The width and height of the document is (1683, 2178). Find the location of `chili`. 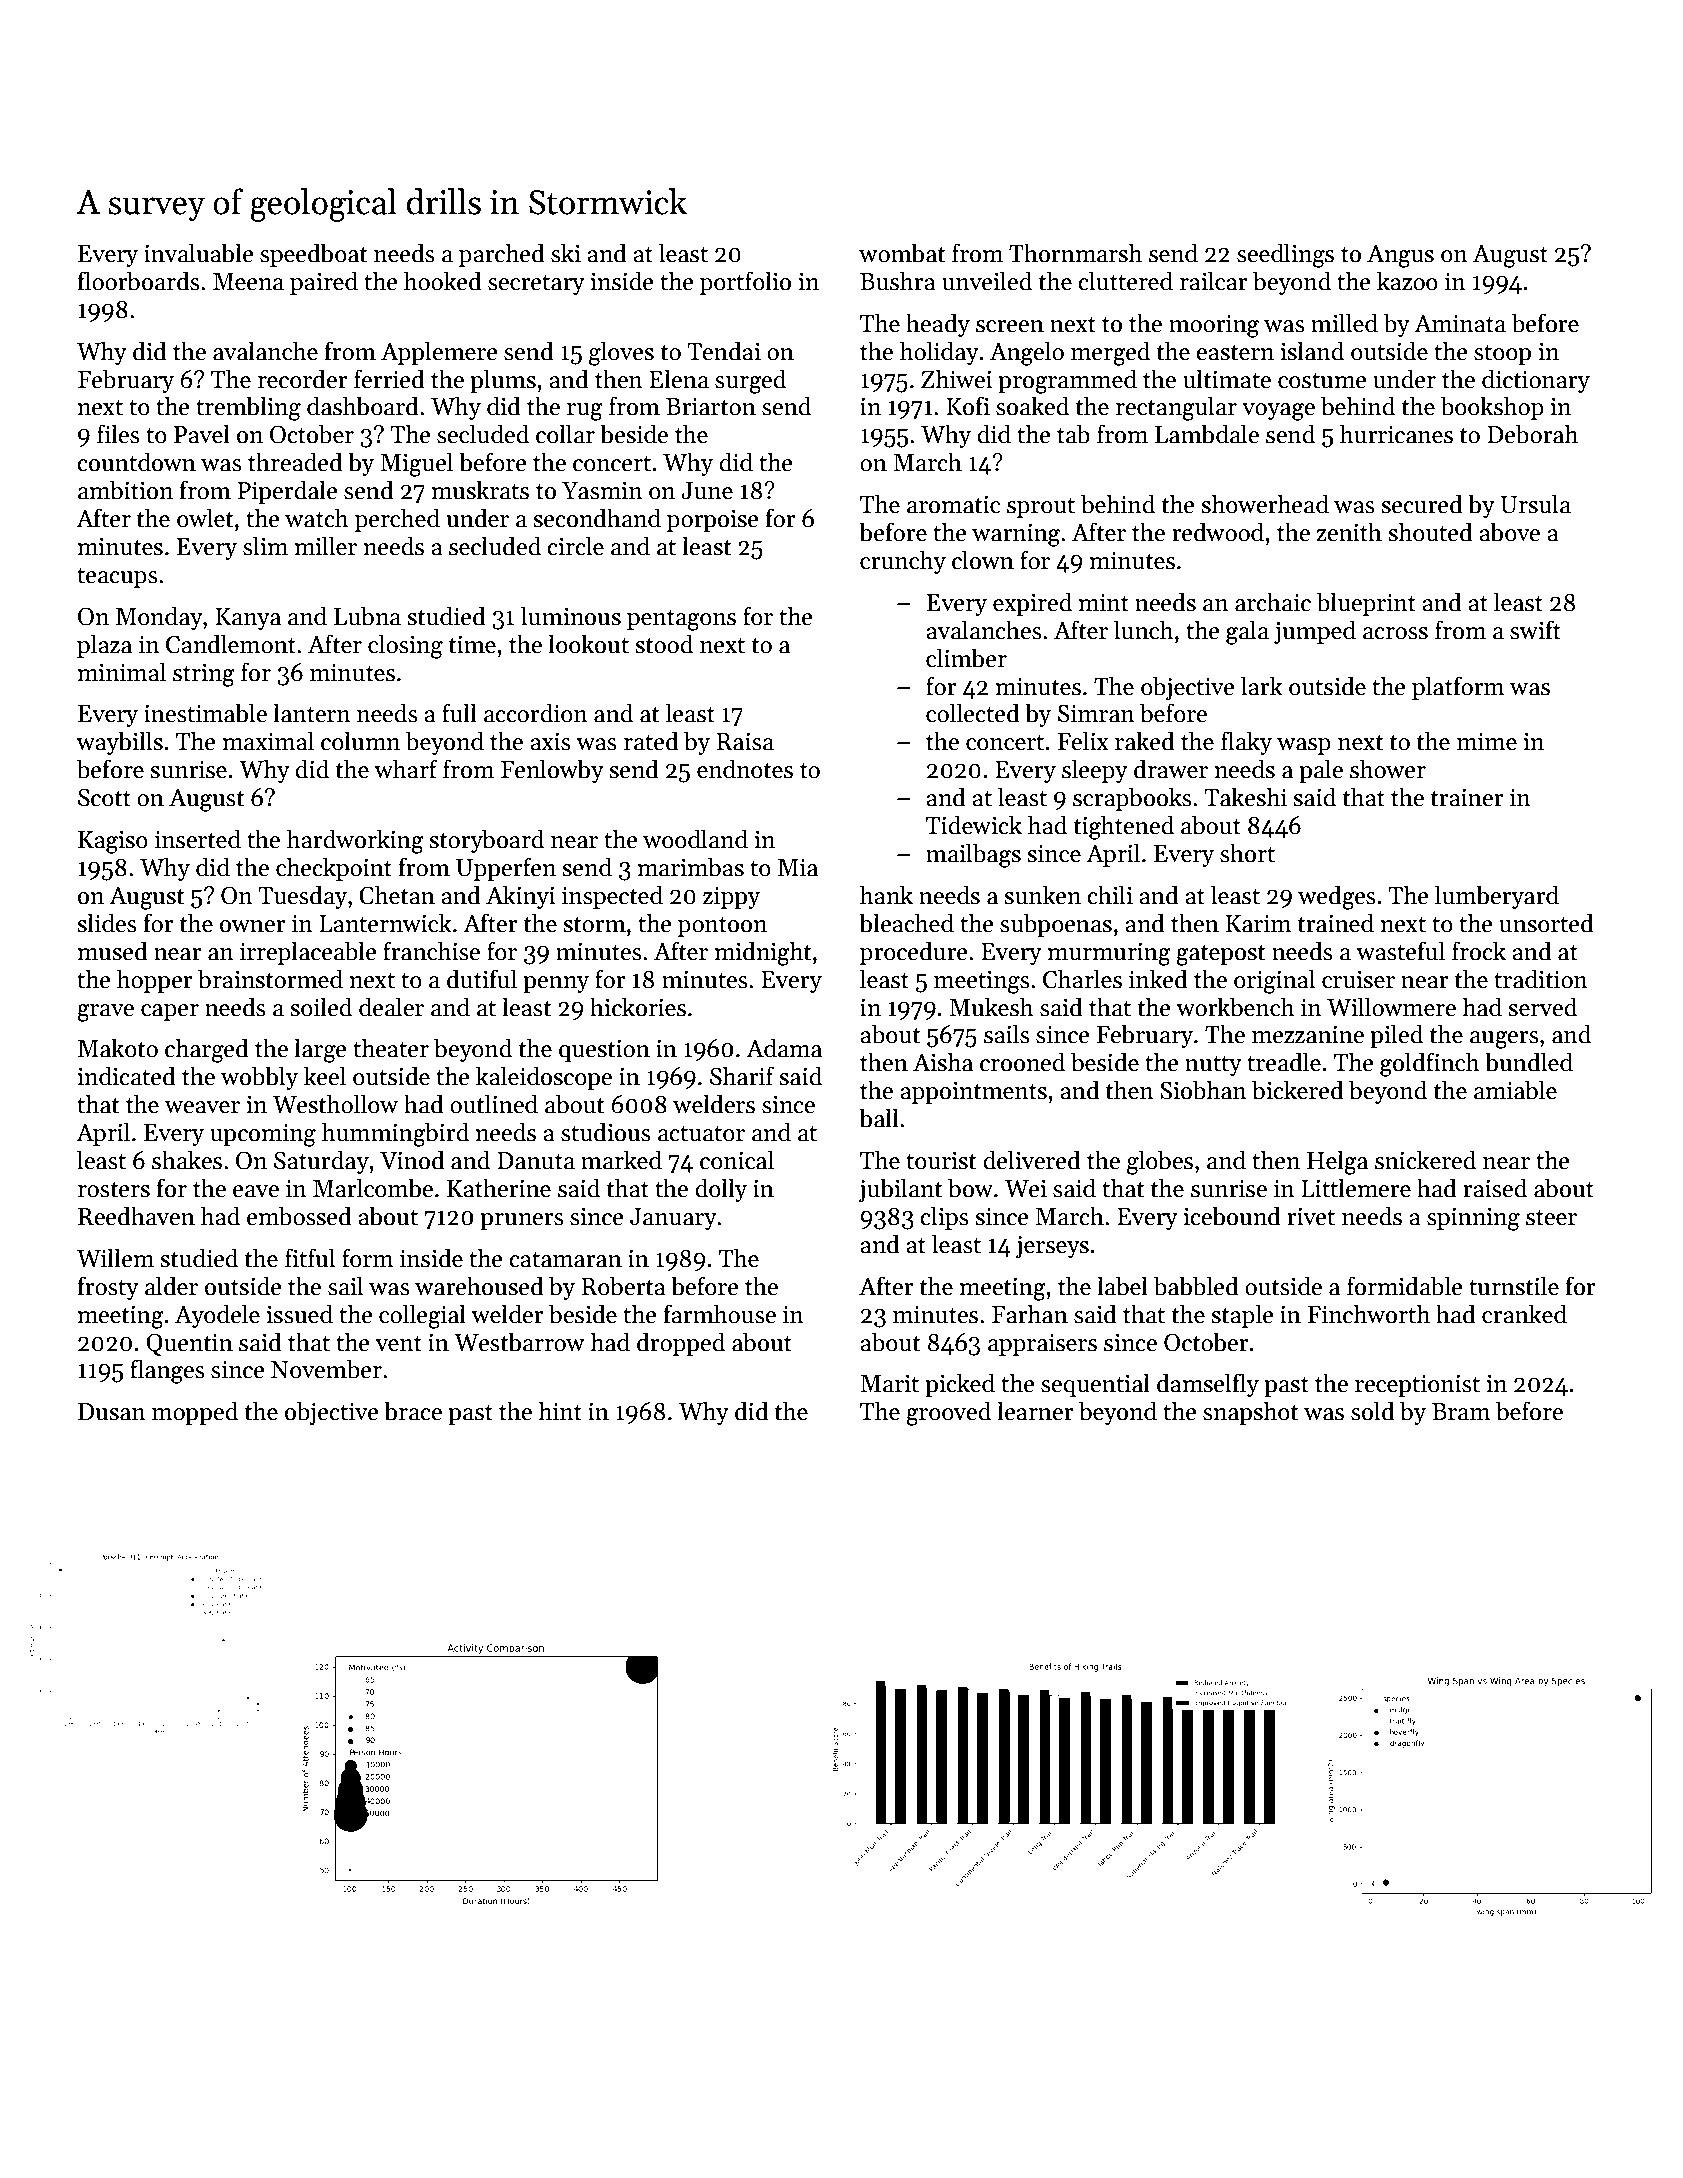

chili is located at coordinates (1110, 895).
